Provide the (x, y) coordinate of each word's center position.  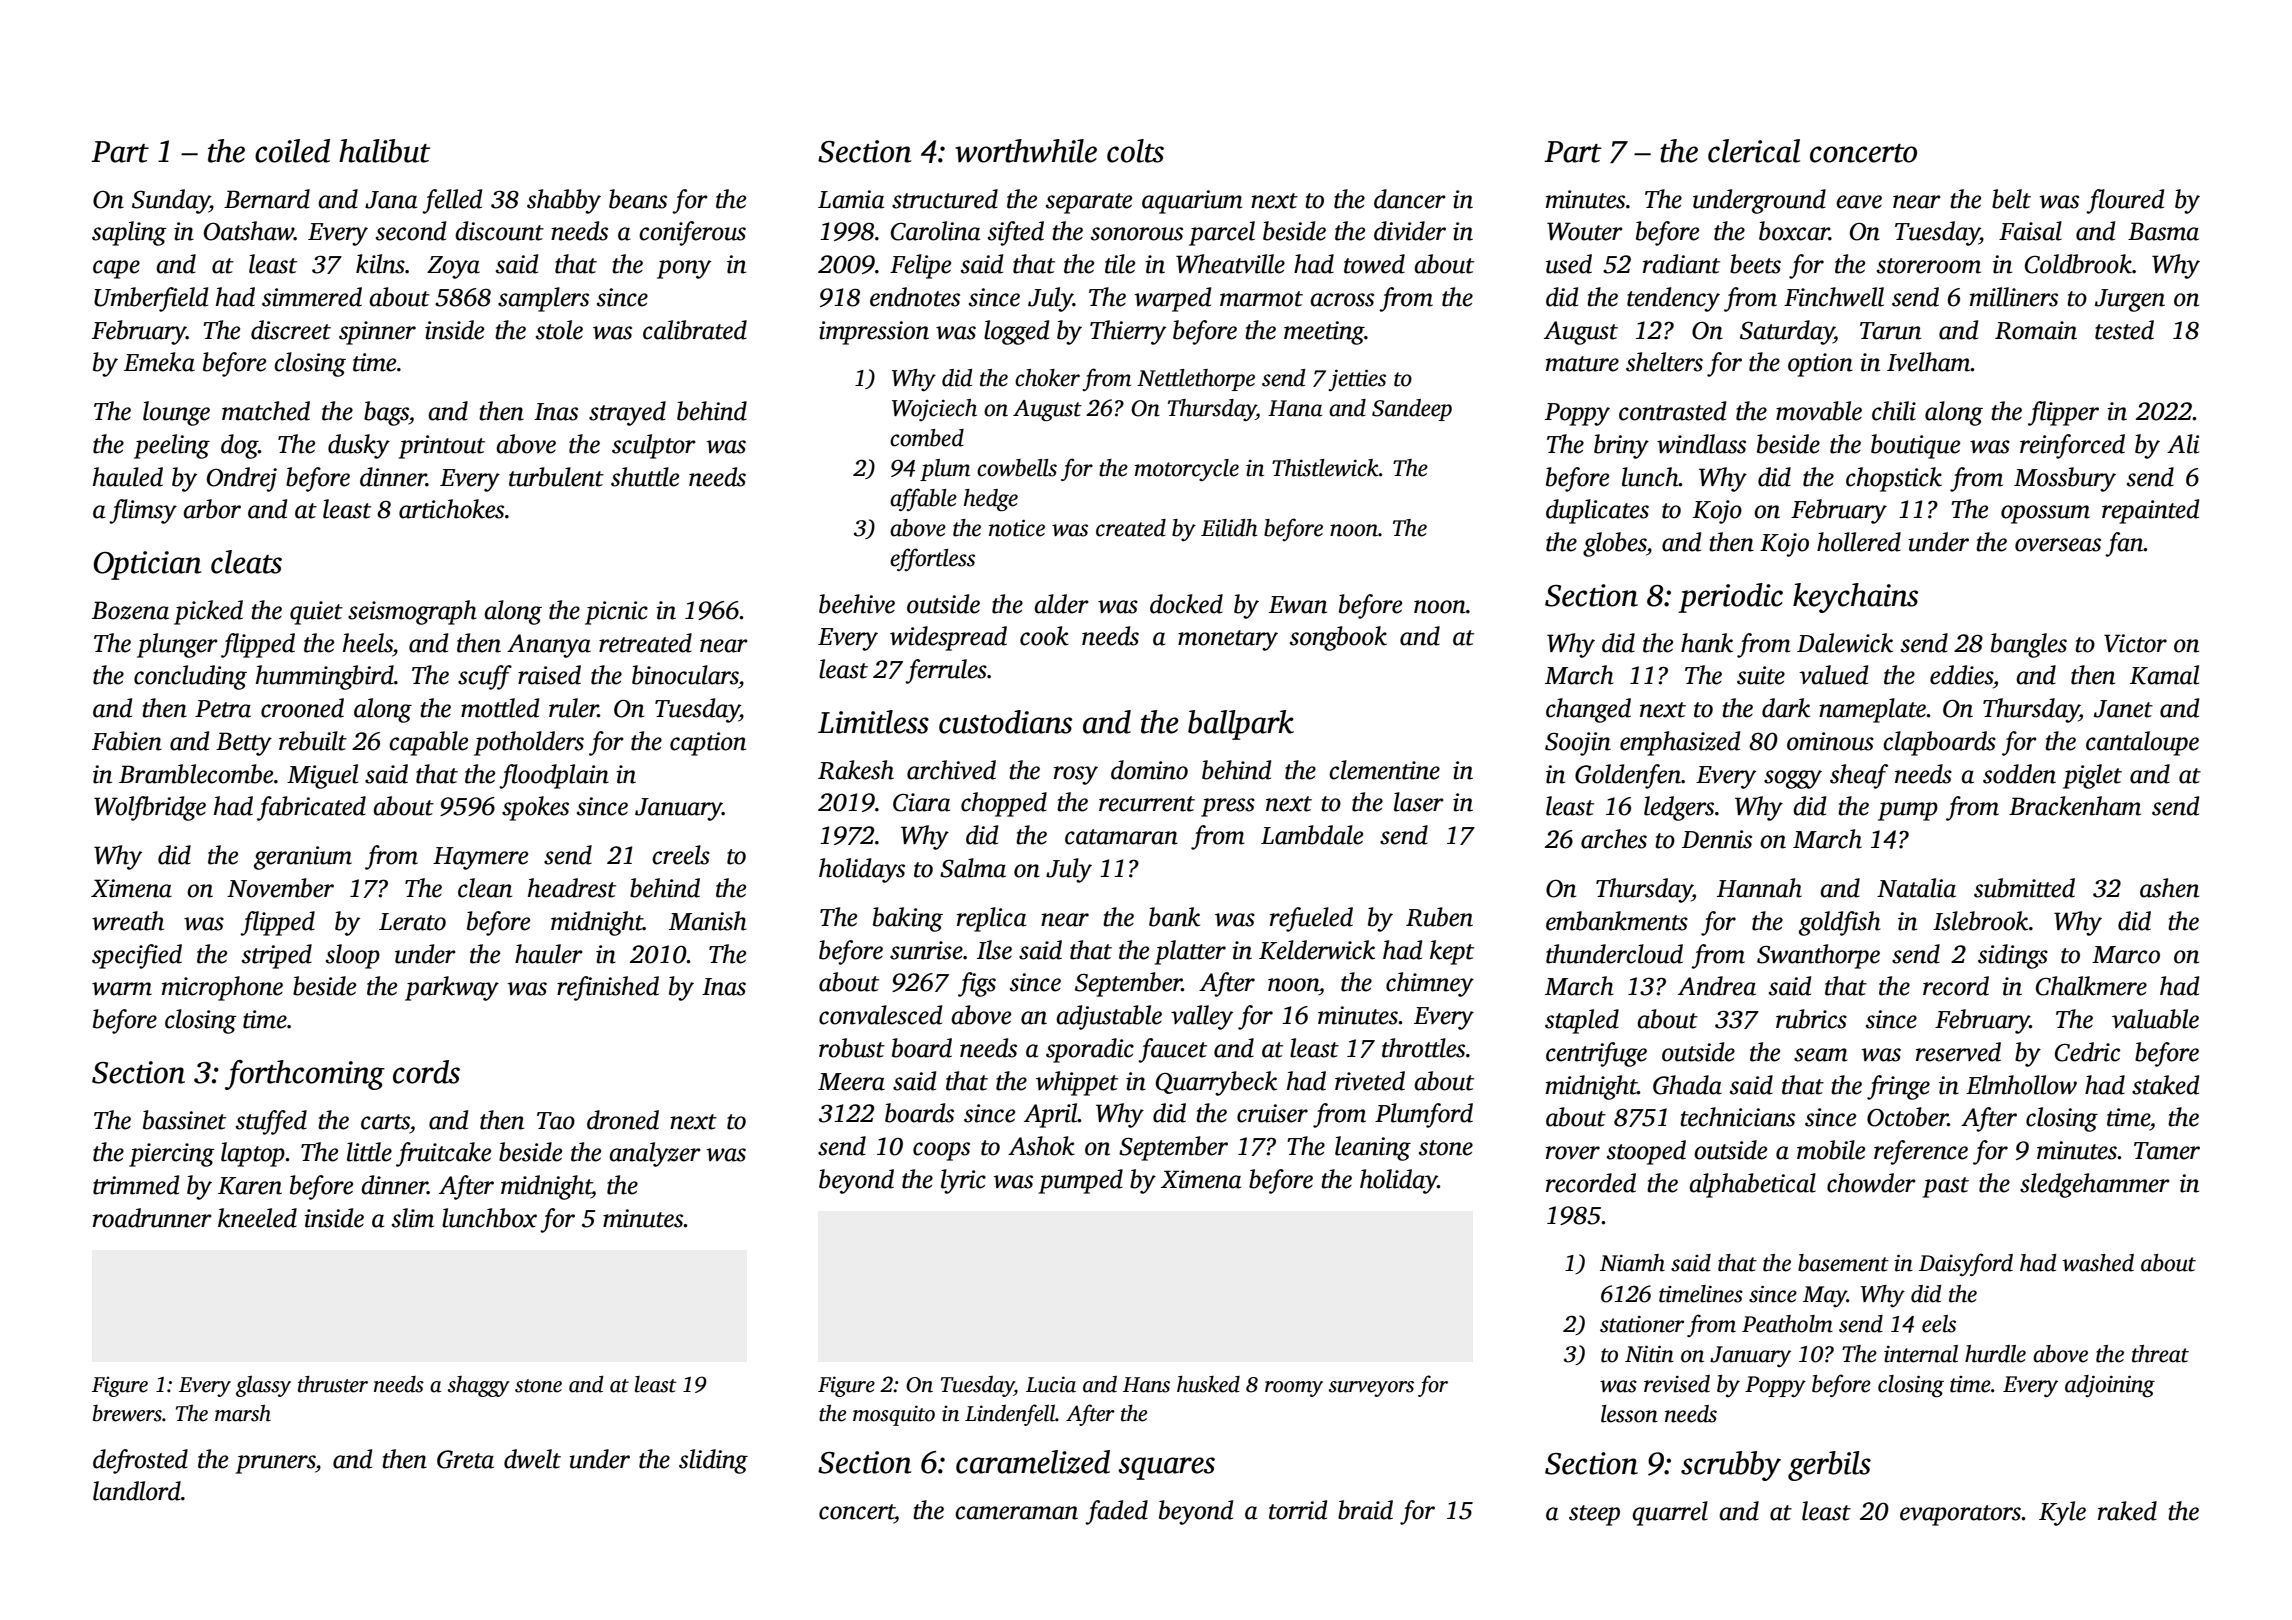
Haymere (480, 858)
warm (122, 989)
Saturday (1787, 332)
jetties (1357, 380)
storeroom (1929, 266)
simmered (312, 297)
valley (1202, 1017)
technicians (1737, 1117)
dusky (359, 446)
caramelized (1033, 1462)
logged (1016, 332)
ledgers (1679, 808)
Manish (708, 921)
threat (2160, 1354)
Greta (465, 1459)
